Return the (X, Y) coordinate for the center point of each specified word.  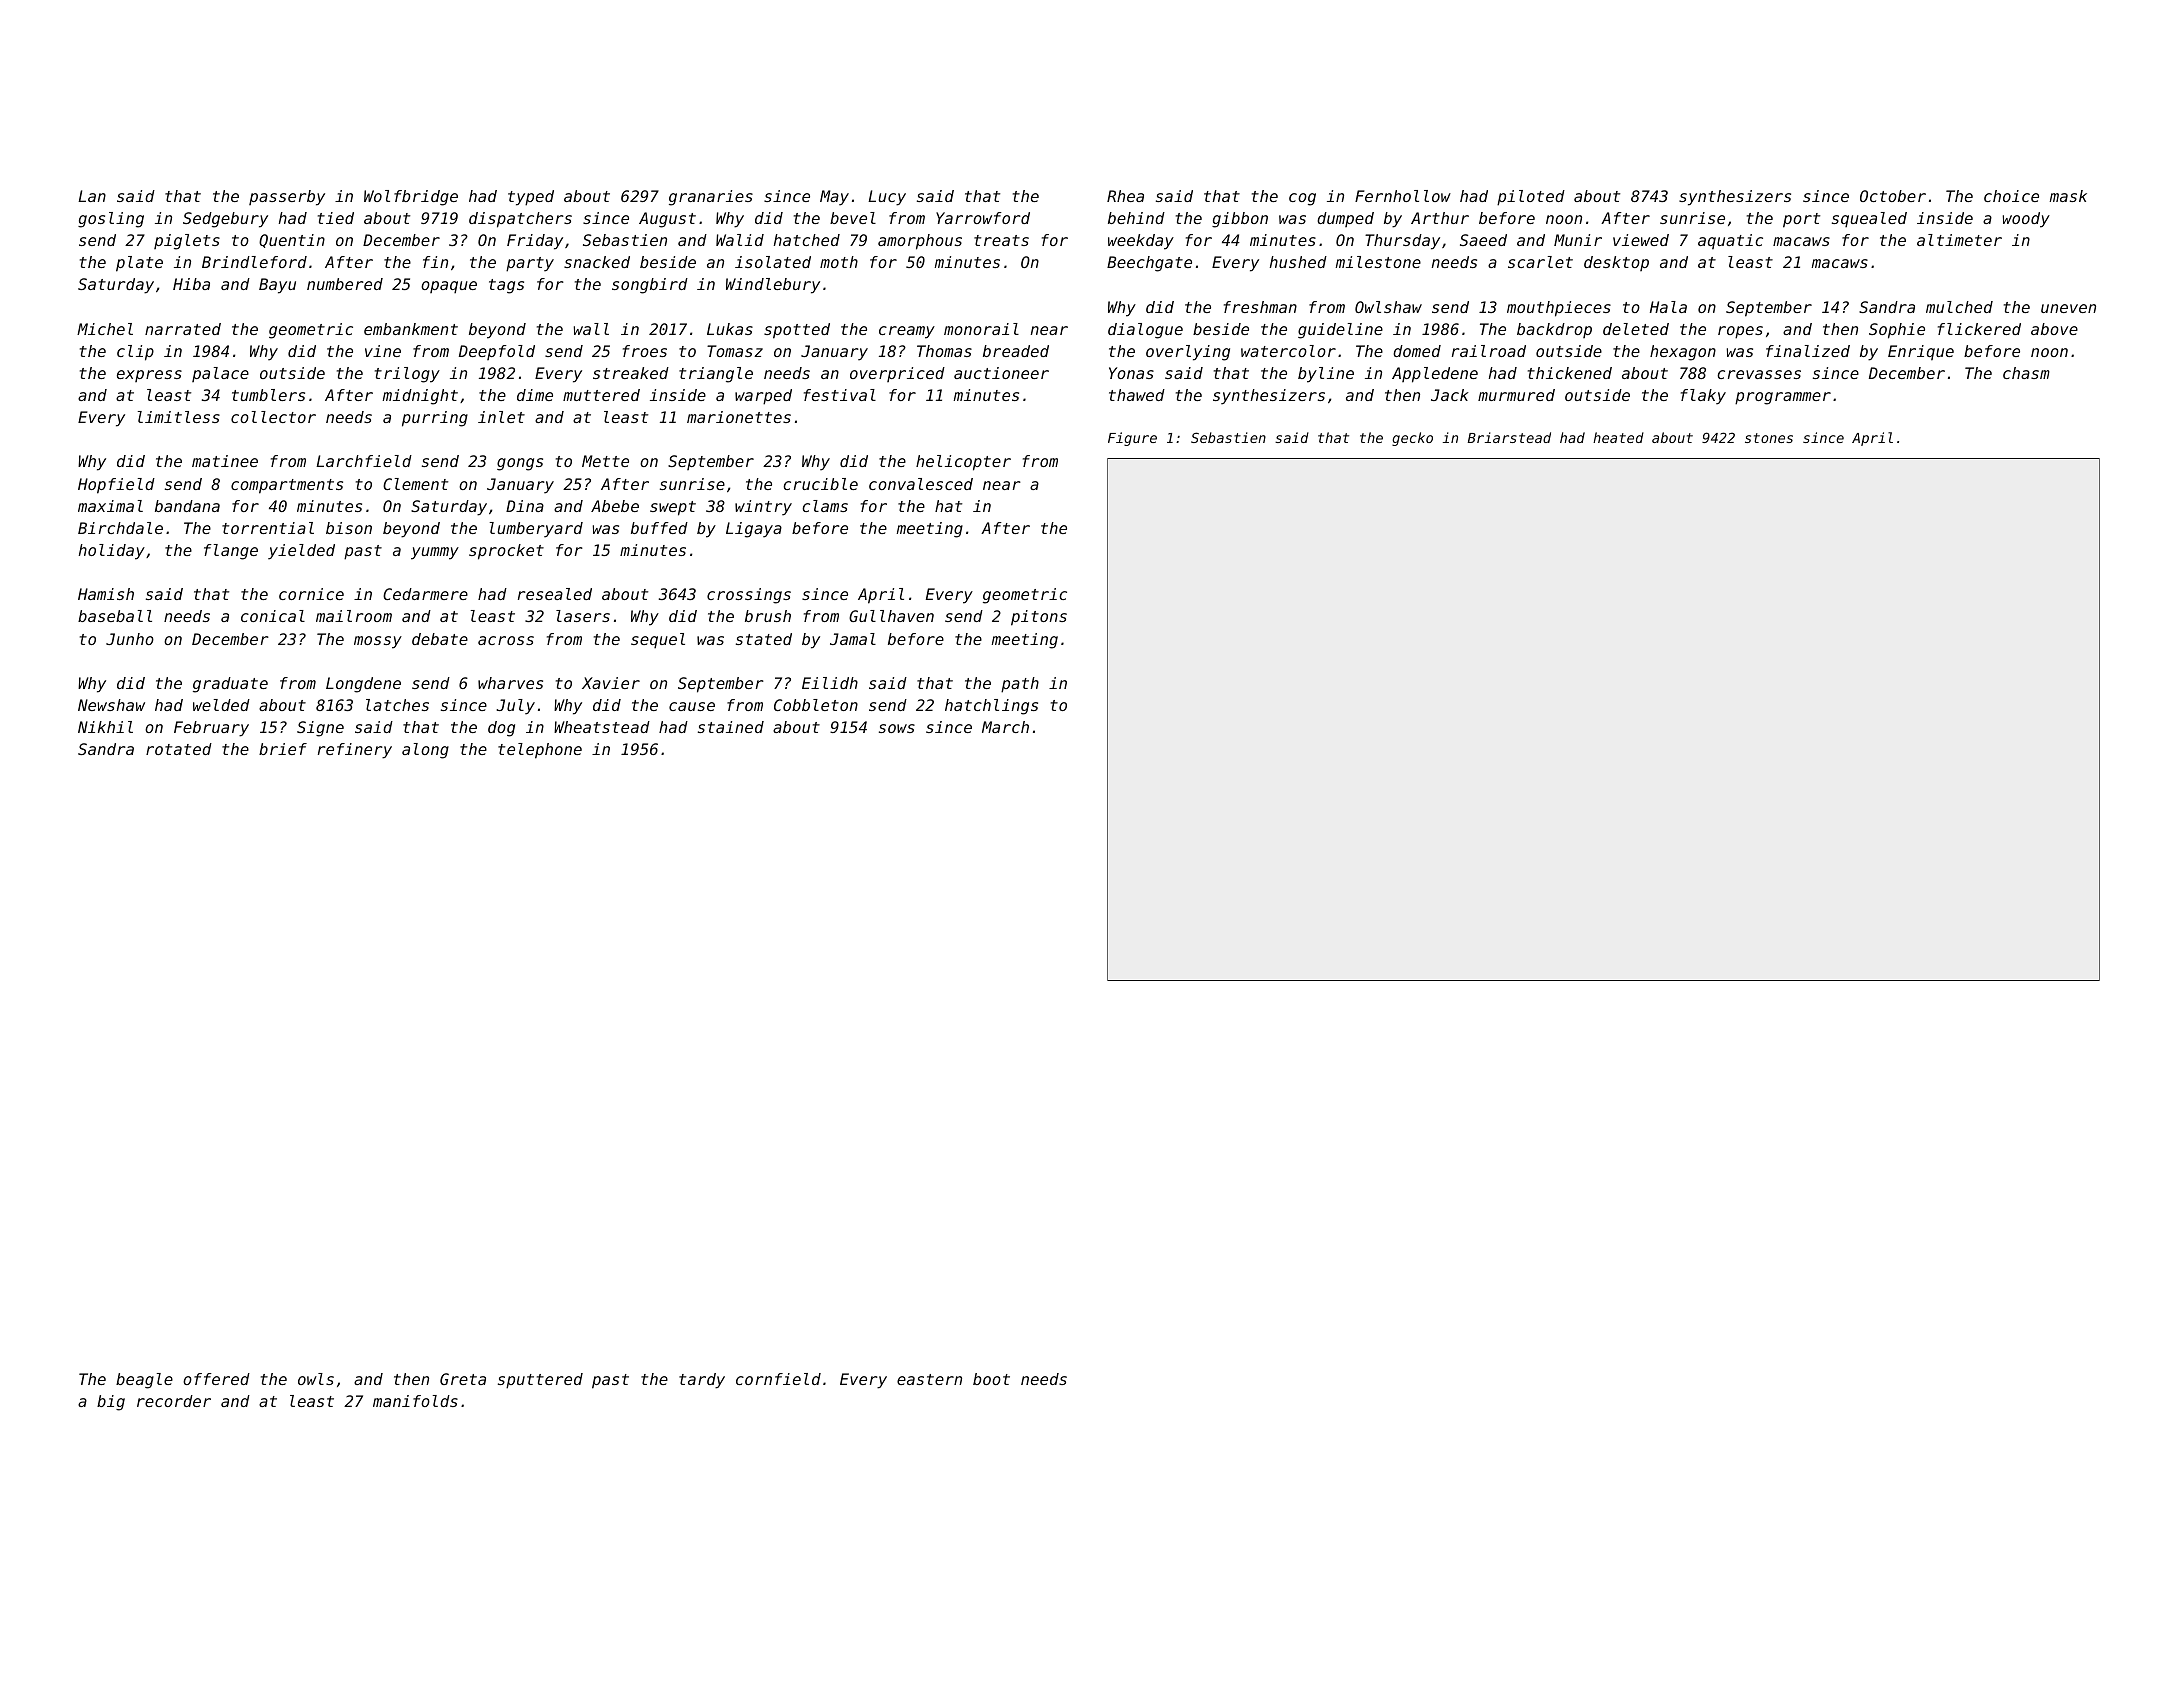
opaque (449, 287)
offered (216, 1379)
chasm (2026, 373)
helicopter (963, 463)
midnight (420, 397)
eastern (929, 1379)
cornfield (778, 1379)
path (1020, 685)
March (1005, 727)
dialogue (1145, 331)
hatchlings (991, 707)
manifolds (415, 1401)
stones (1769, 438)
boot (991, 1379)
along (425, 751)
